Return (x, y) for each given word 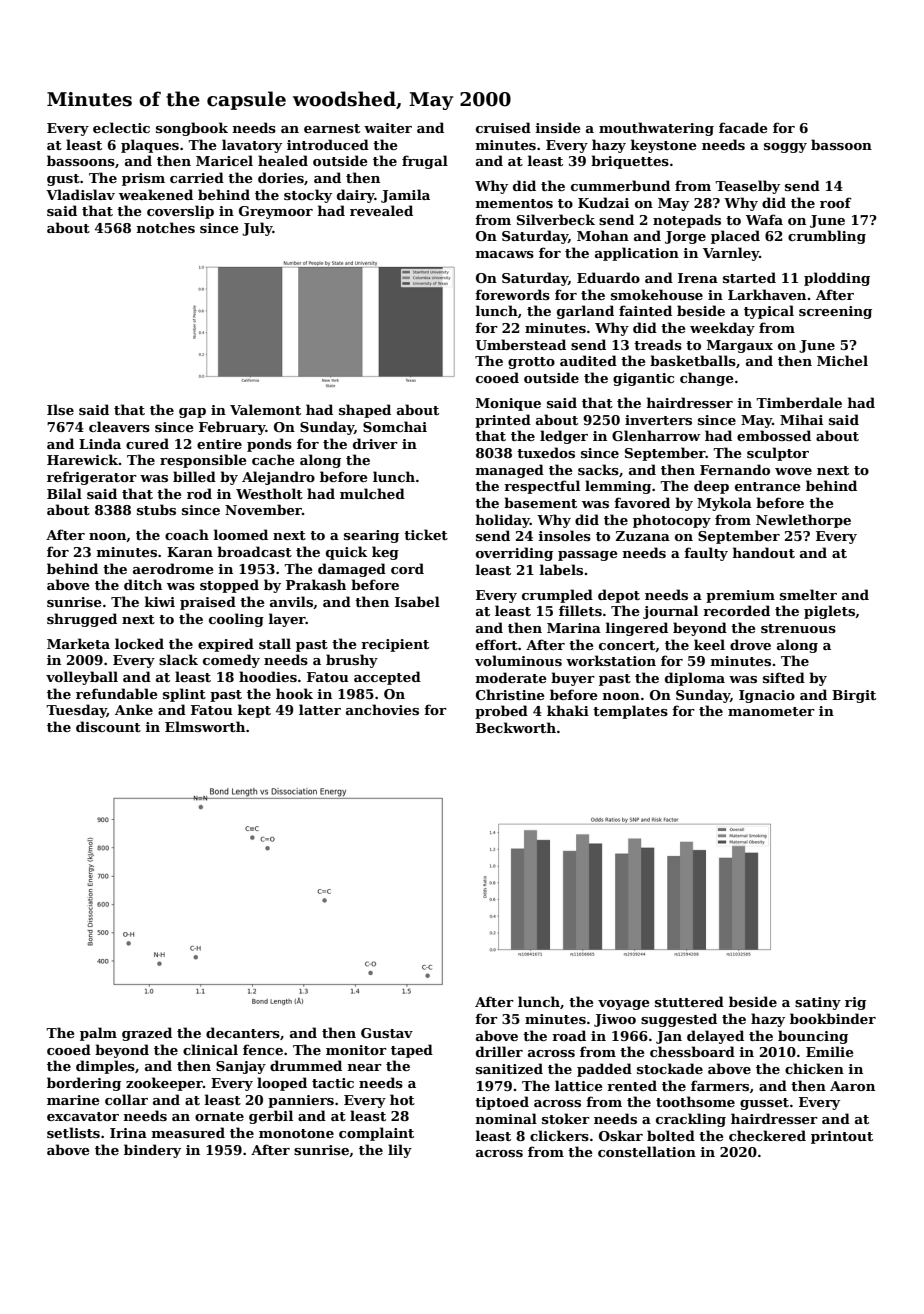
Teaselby (747, 187)
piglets (829, 612)
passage (588, 556)
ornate (219, 1116)
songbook (192, 129)
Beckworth (516, 727)
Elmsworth (205, 726)
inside (558, 127)
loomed (241, 534)
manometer (771, 711)
